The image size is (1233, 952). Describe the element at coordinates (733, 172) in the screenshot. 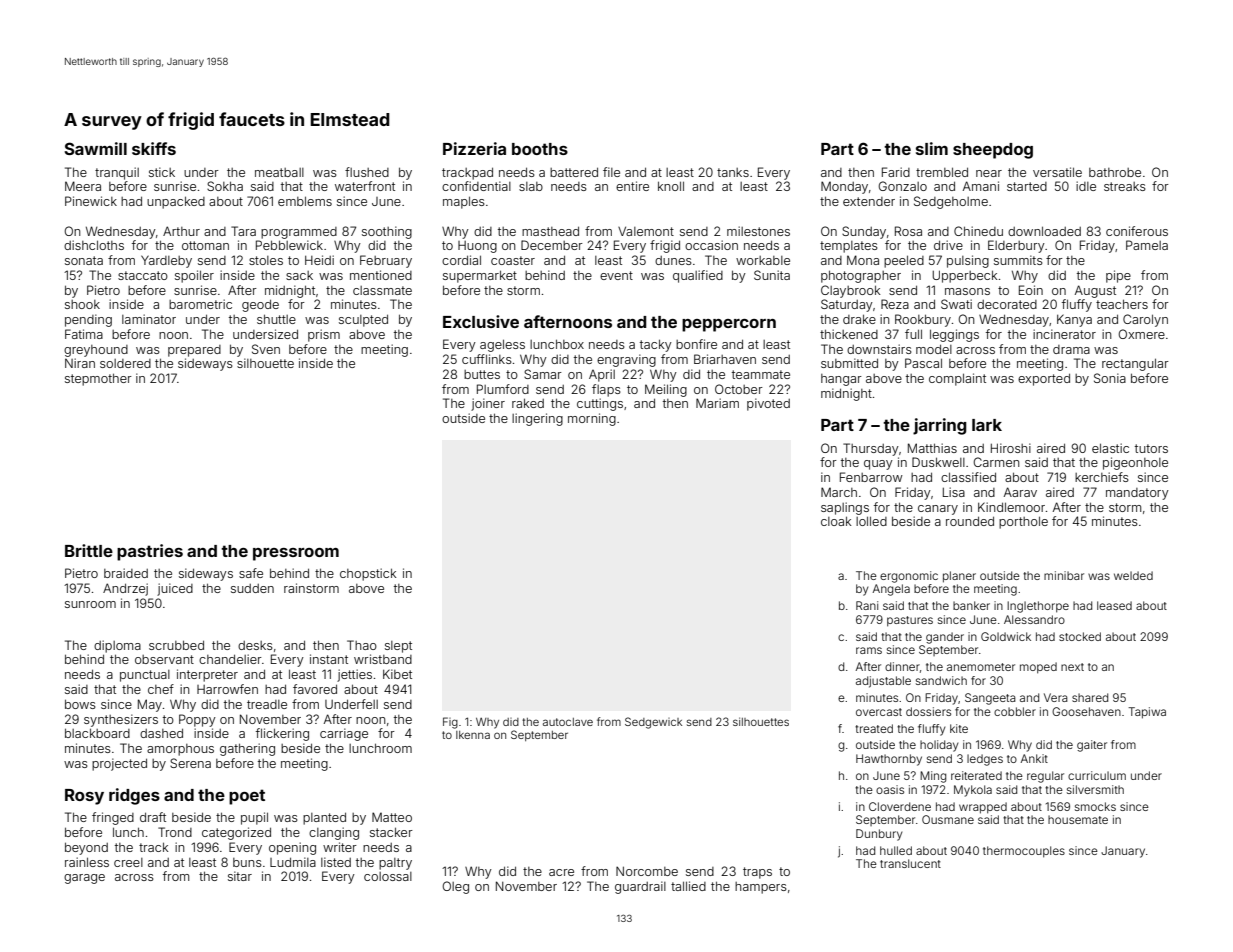

I see `tanks` at that location.
